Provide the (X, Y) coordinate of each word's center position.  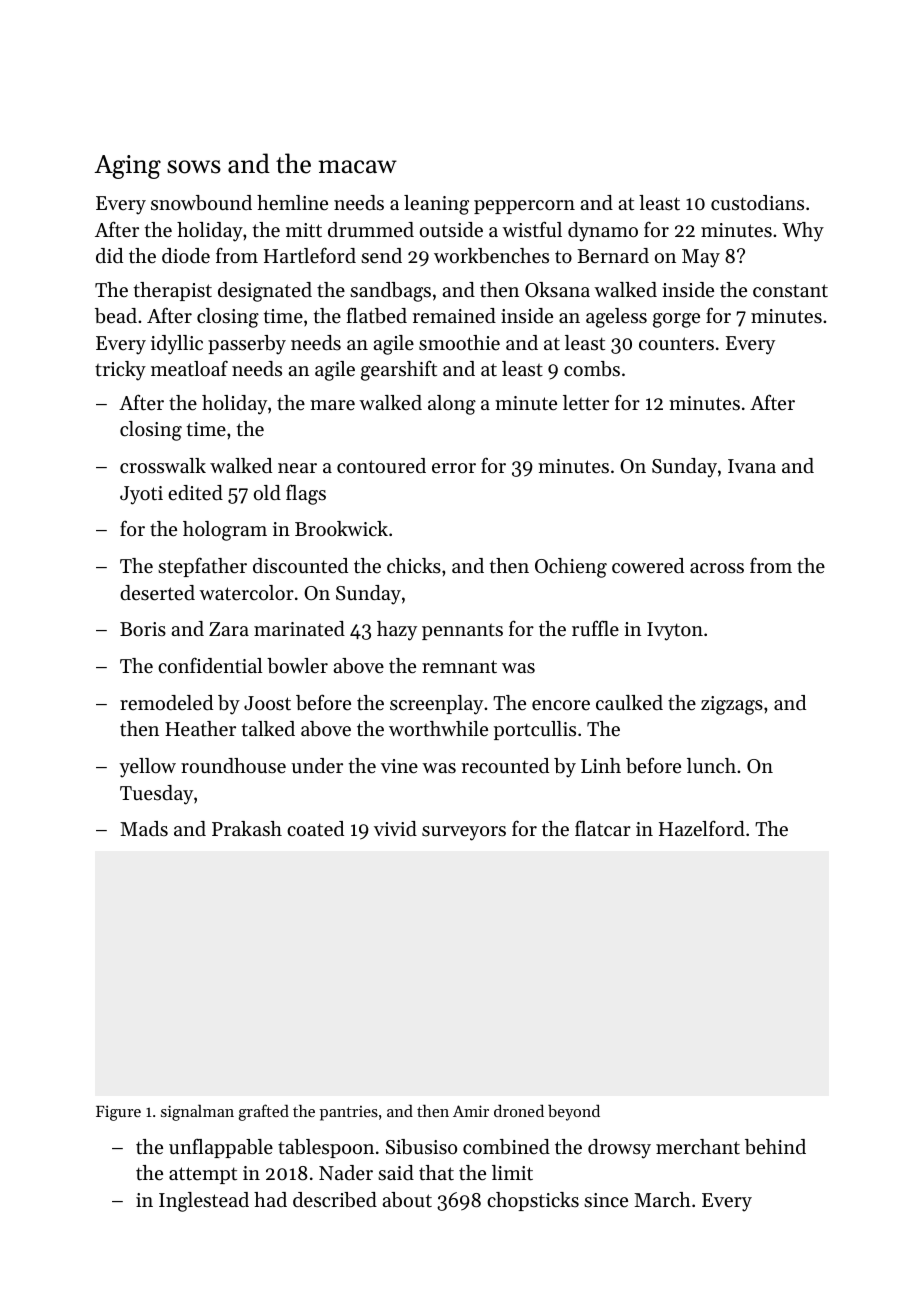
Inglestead (204, 1202)
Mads (144, 828)
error (454, 468)
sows (194, 167)
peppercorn (524, 207)
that (436, 1173)
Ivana (752, 466)
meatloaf (189, 369)
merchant (698, 1147)
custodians (757, 203)
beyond (574, 1112)
